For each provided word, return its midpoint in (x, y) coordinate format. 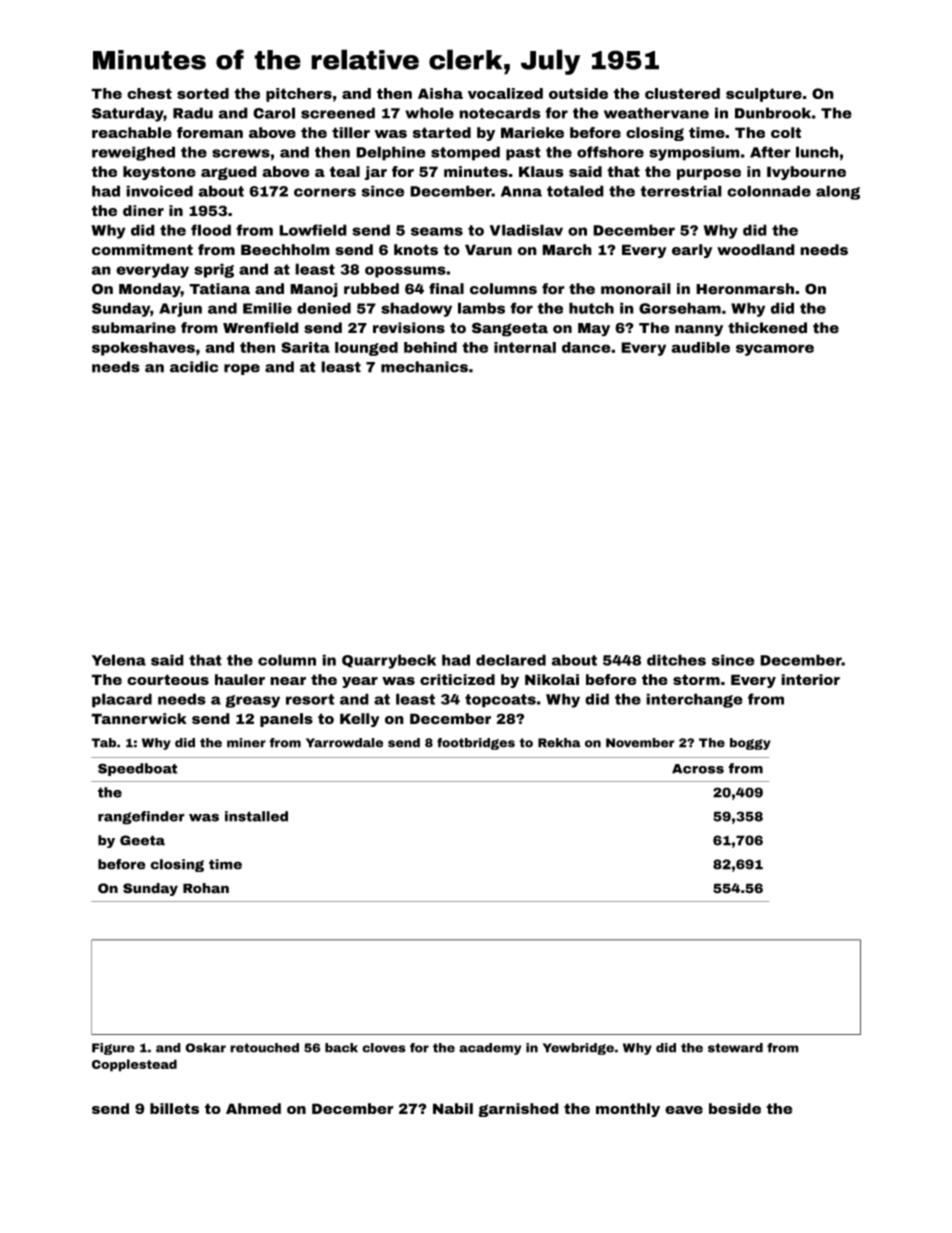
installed (256, 816)
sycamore (775, 350)
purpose (709, 174)
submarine (134, 328)
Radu (193, 113)
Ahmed (253, 1108)
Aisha (440, 93)
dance (586, 347)
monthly (628, 1110)
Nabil (453, 1108)
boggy (750, 744)
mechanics (424, 367)
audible (700, 347)
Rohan (206, 888)
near (288, 681)
